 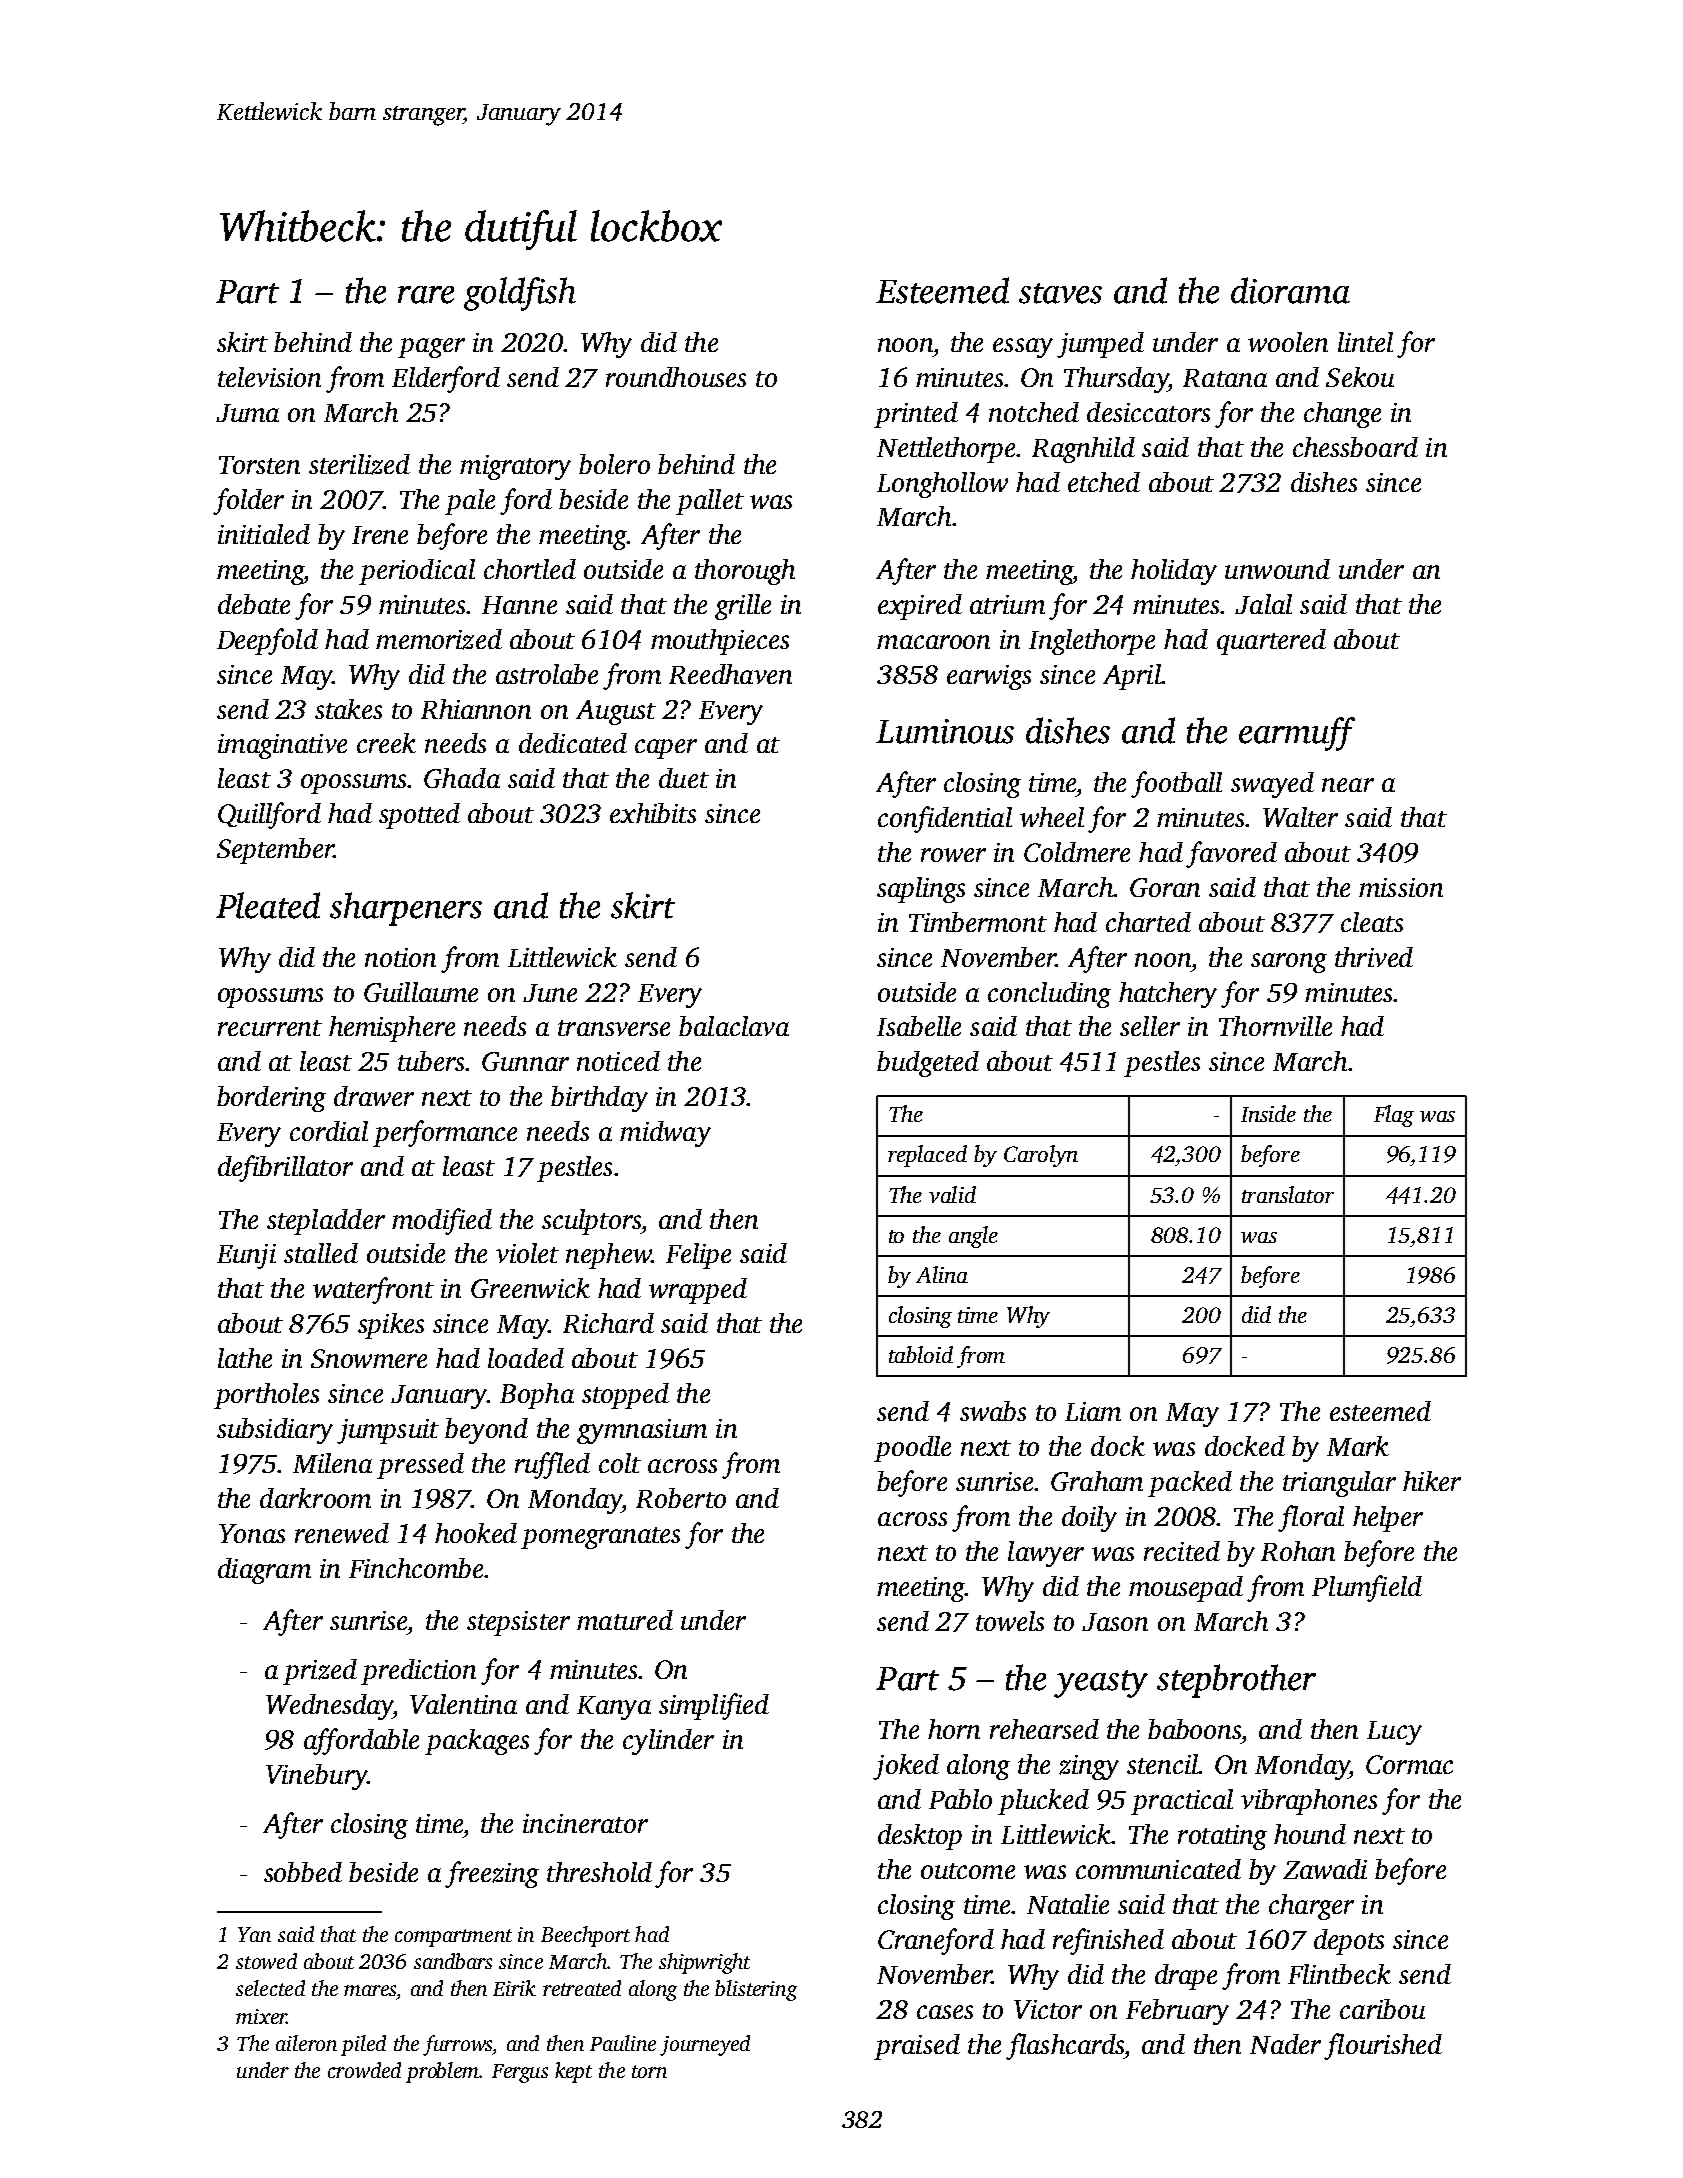 I want to click on sandbars, so click(x=453, y=1961).
